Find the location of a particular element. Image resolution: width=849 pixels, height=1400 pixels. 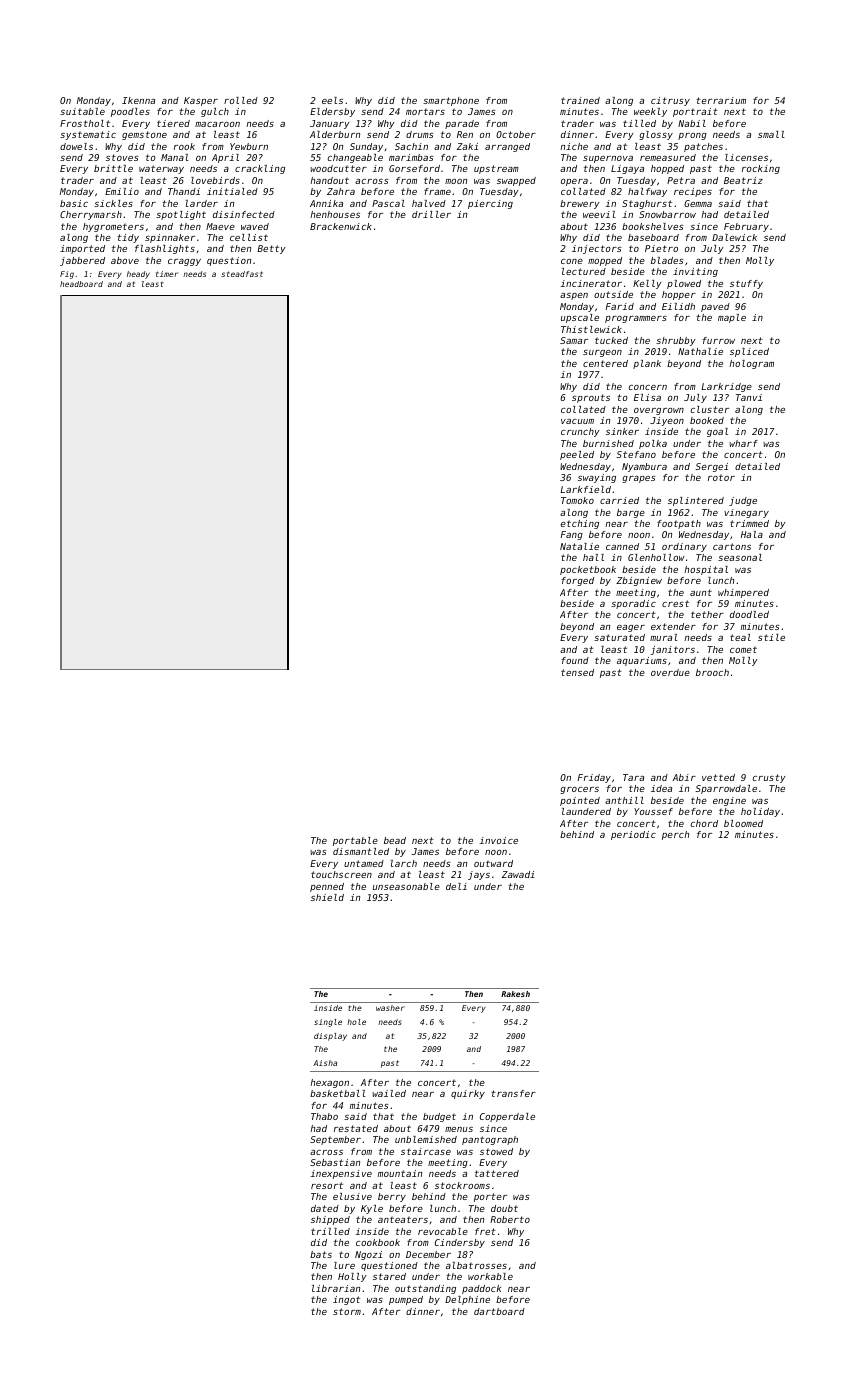

grapes is located at coordinates (639, 479).
